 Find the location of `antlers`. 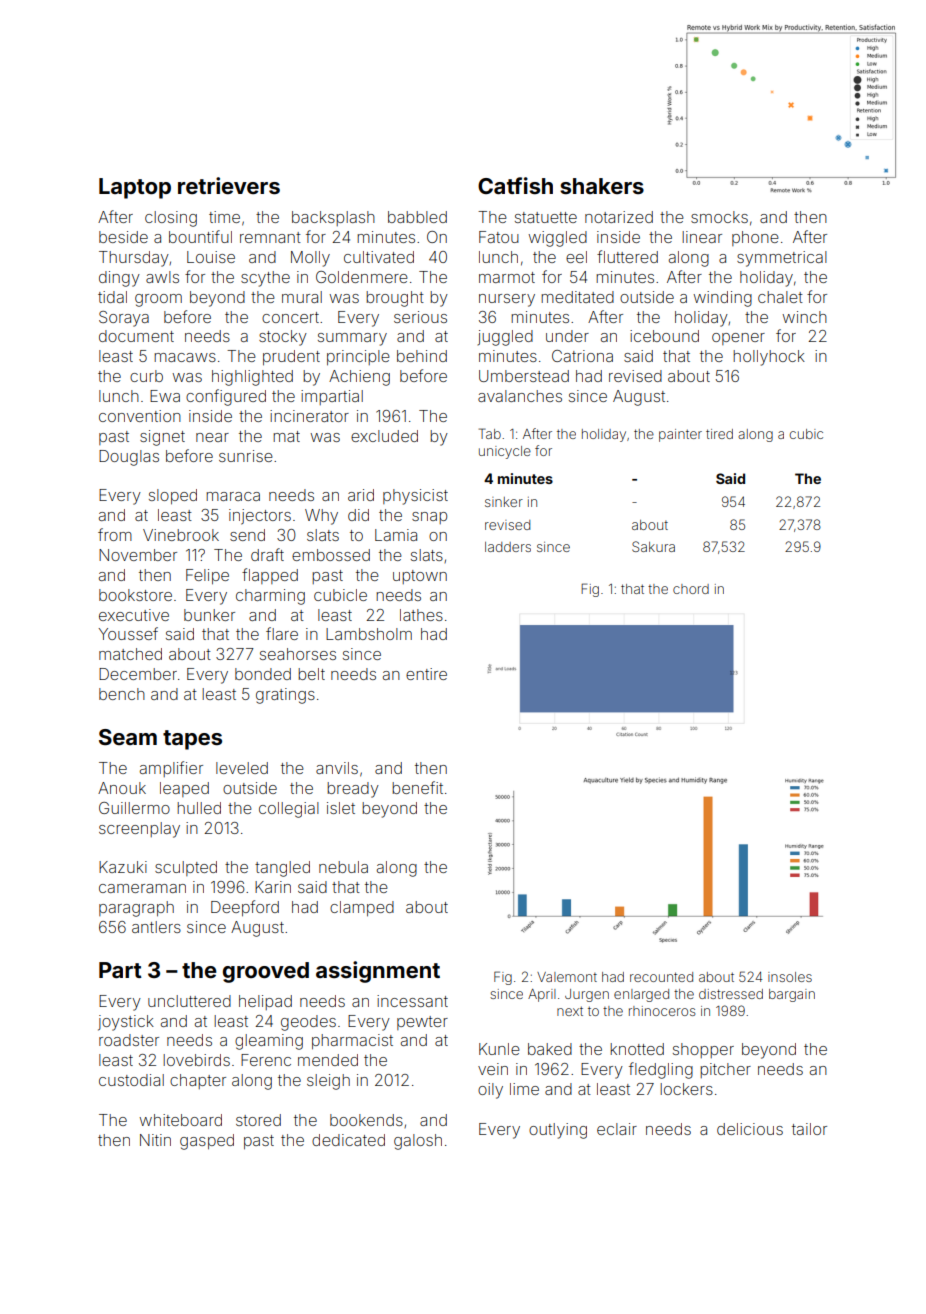

antlers is located at coordinates (156, 927).
